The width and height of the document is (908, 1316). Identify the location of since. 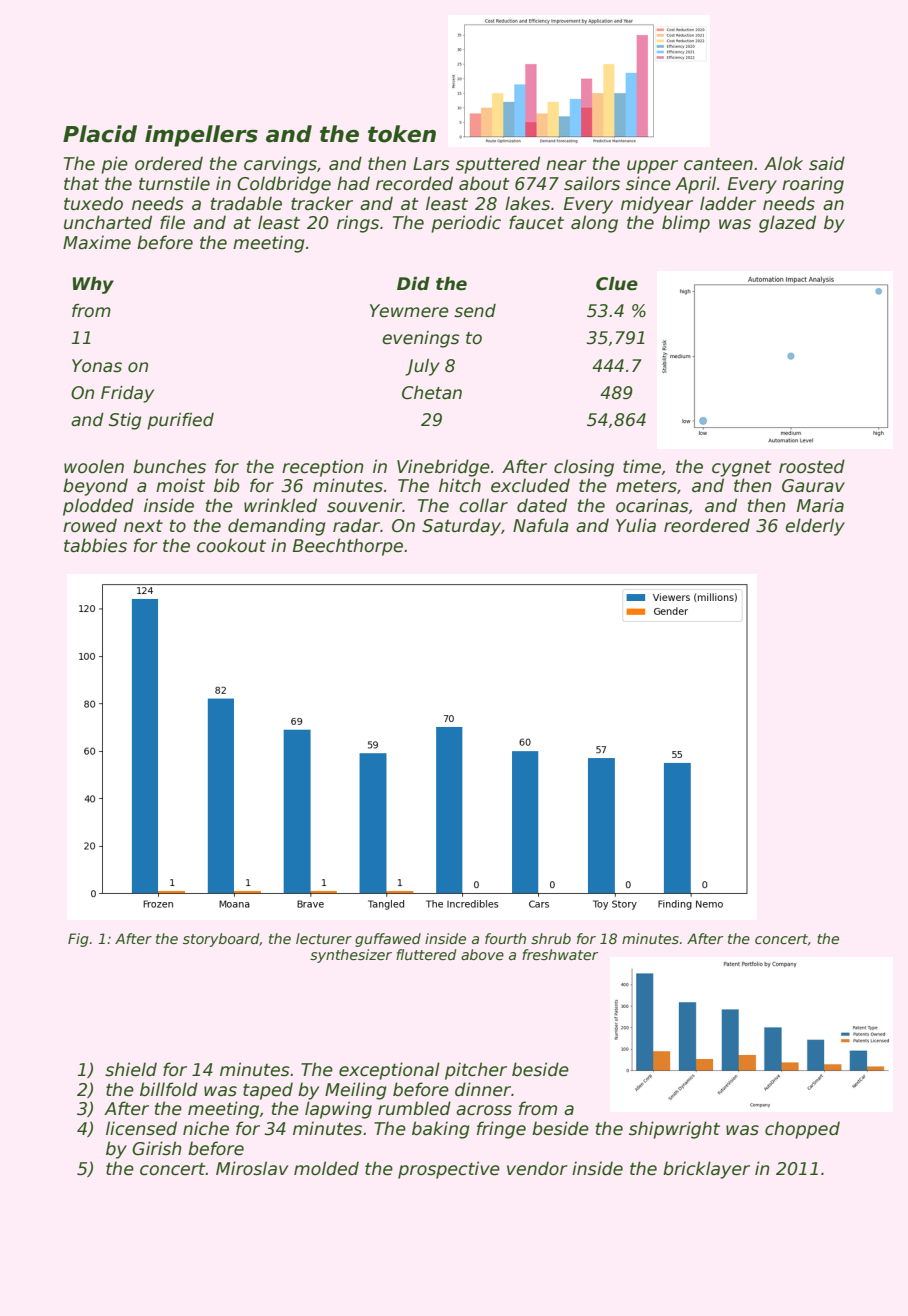
(648, 183).
